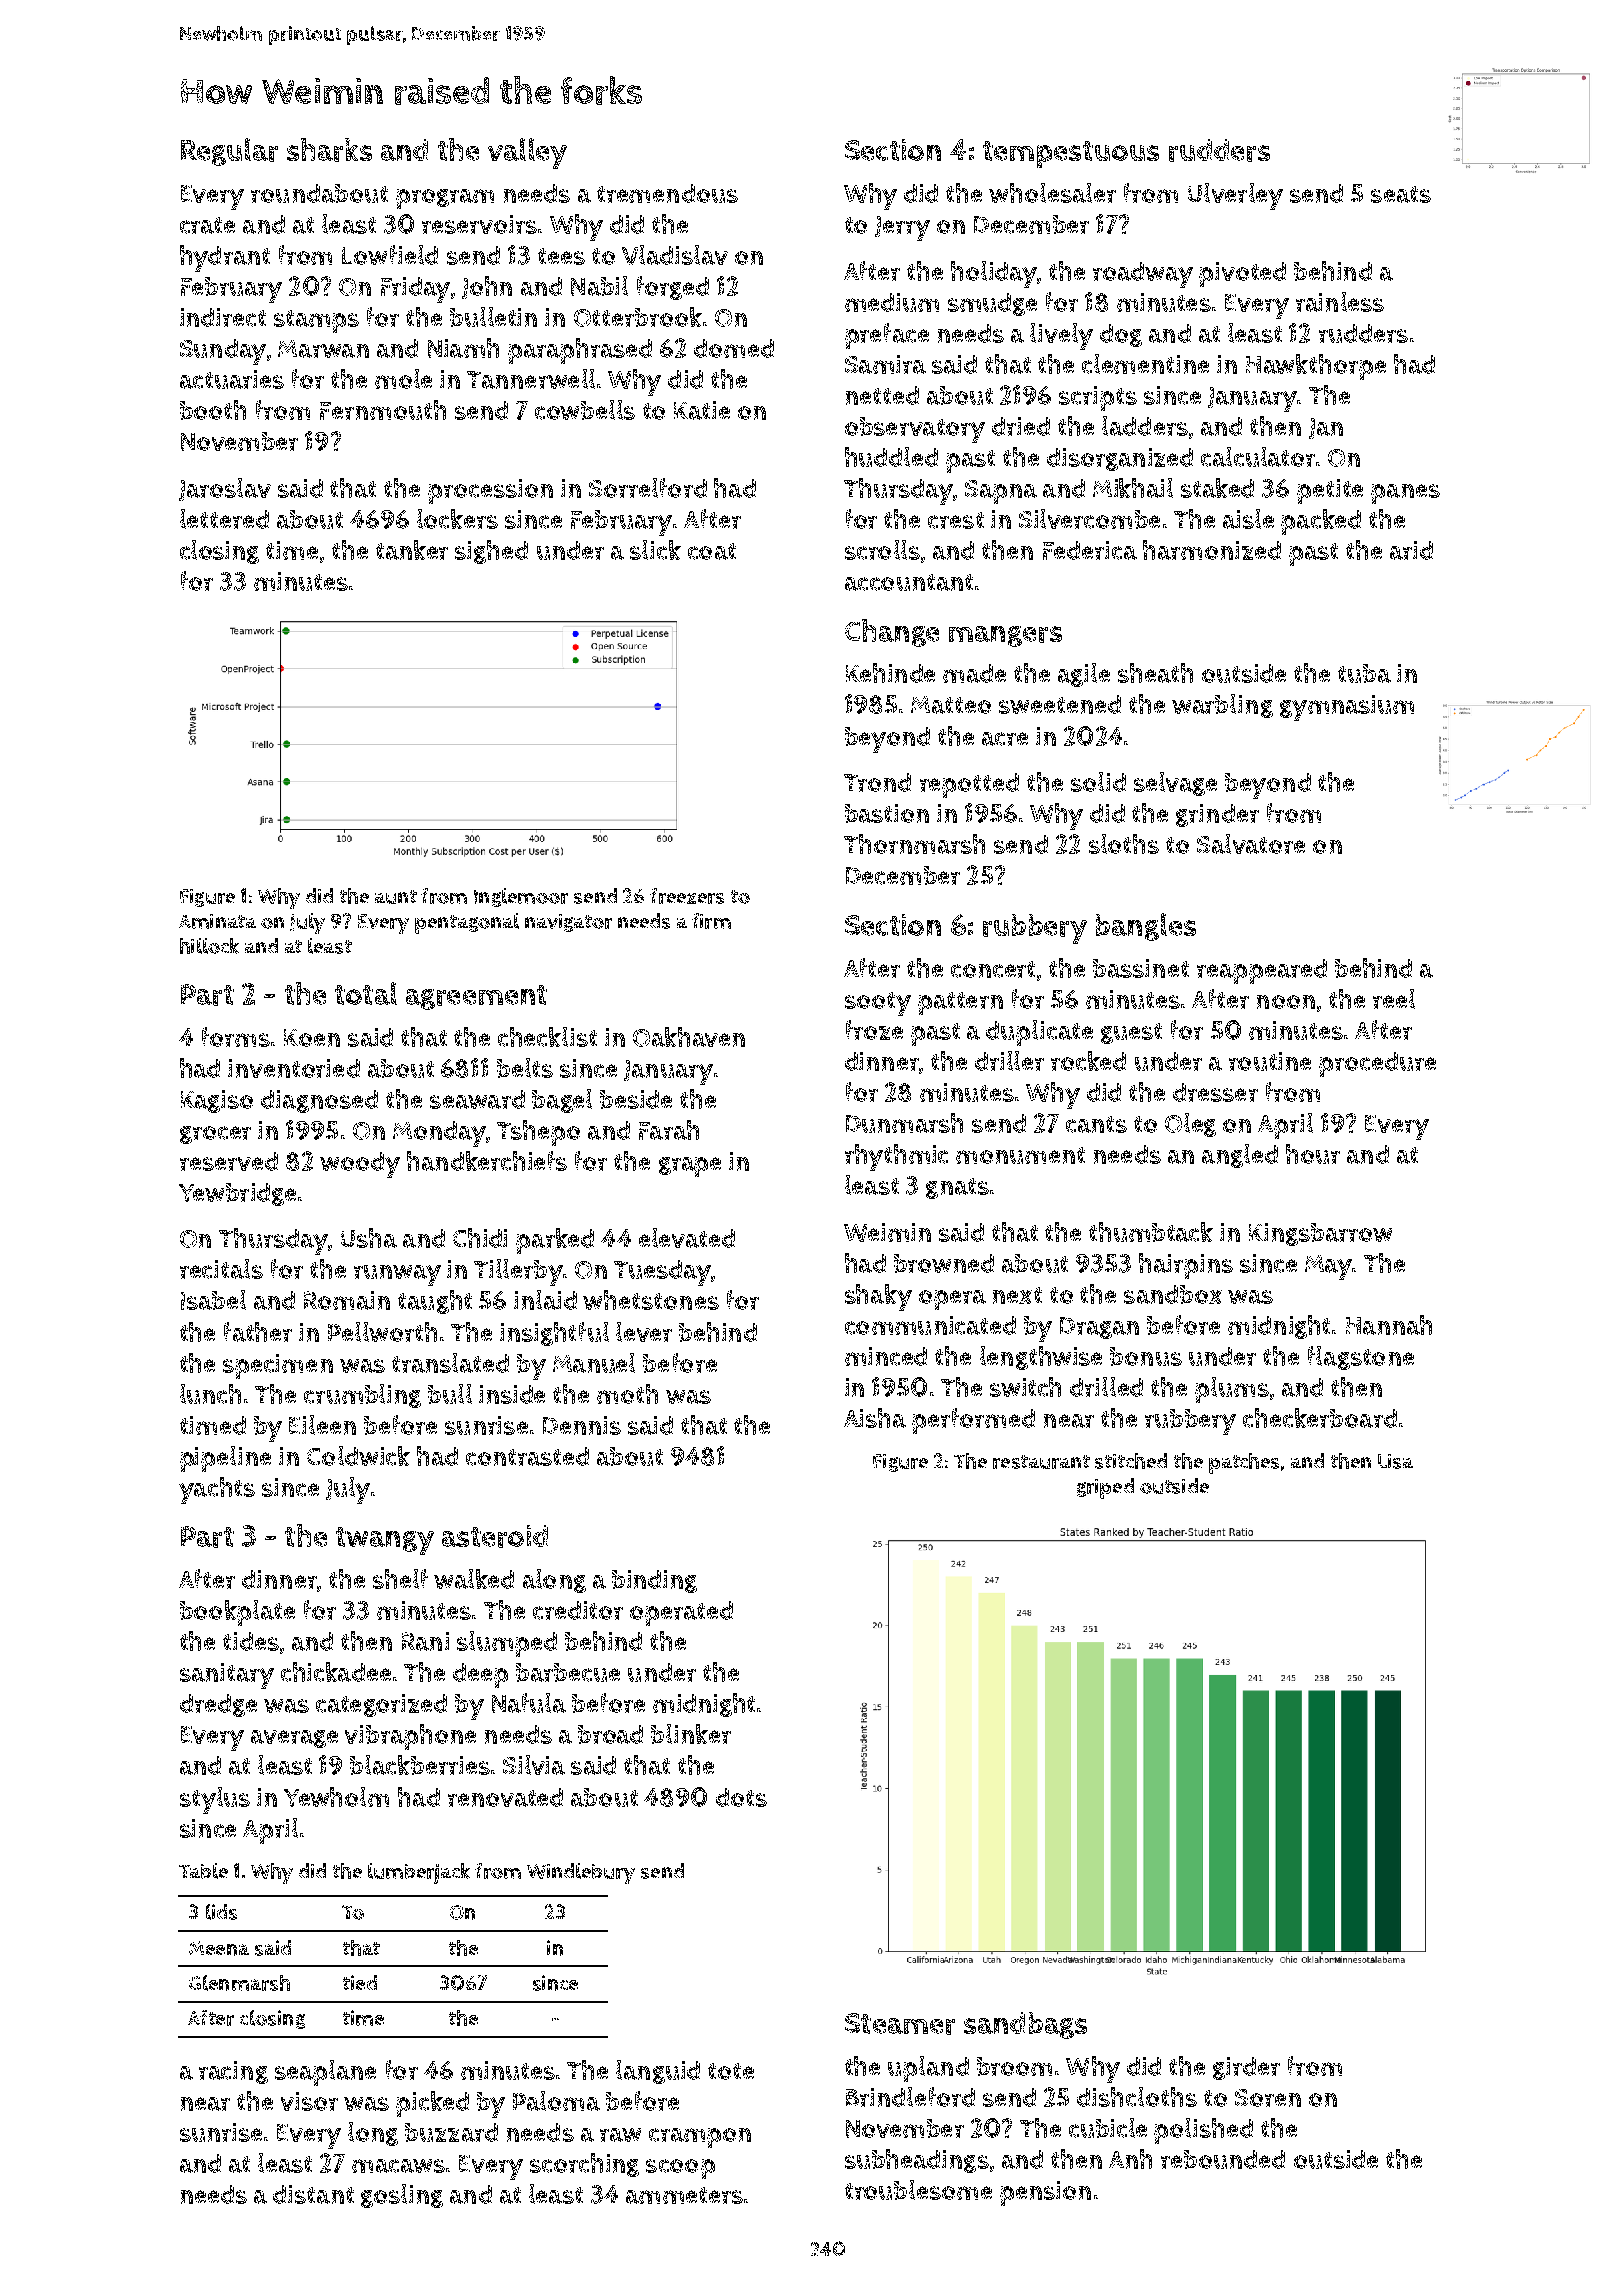 The image size is (1620, 2292). Describe the element at coordinates (902, 228) in the document. I see `Jerry` at that location.
